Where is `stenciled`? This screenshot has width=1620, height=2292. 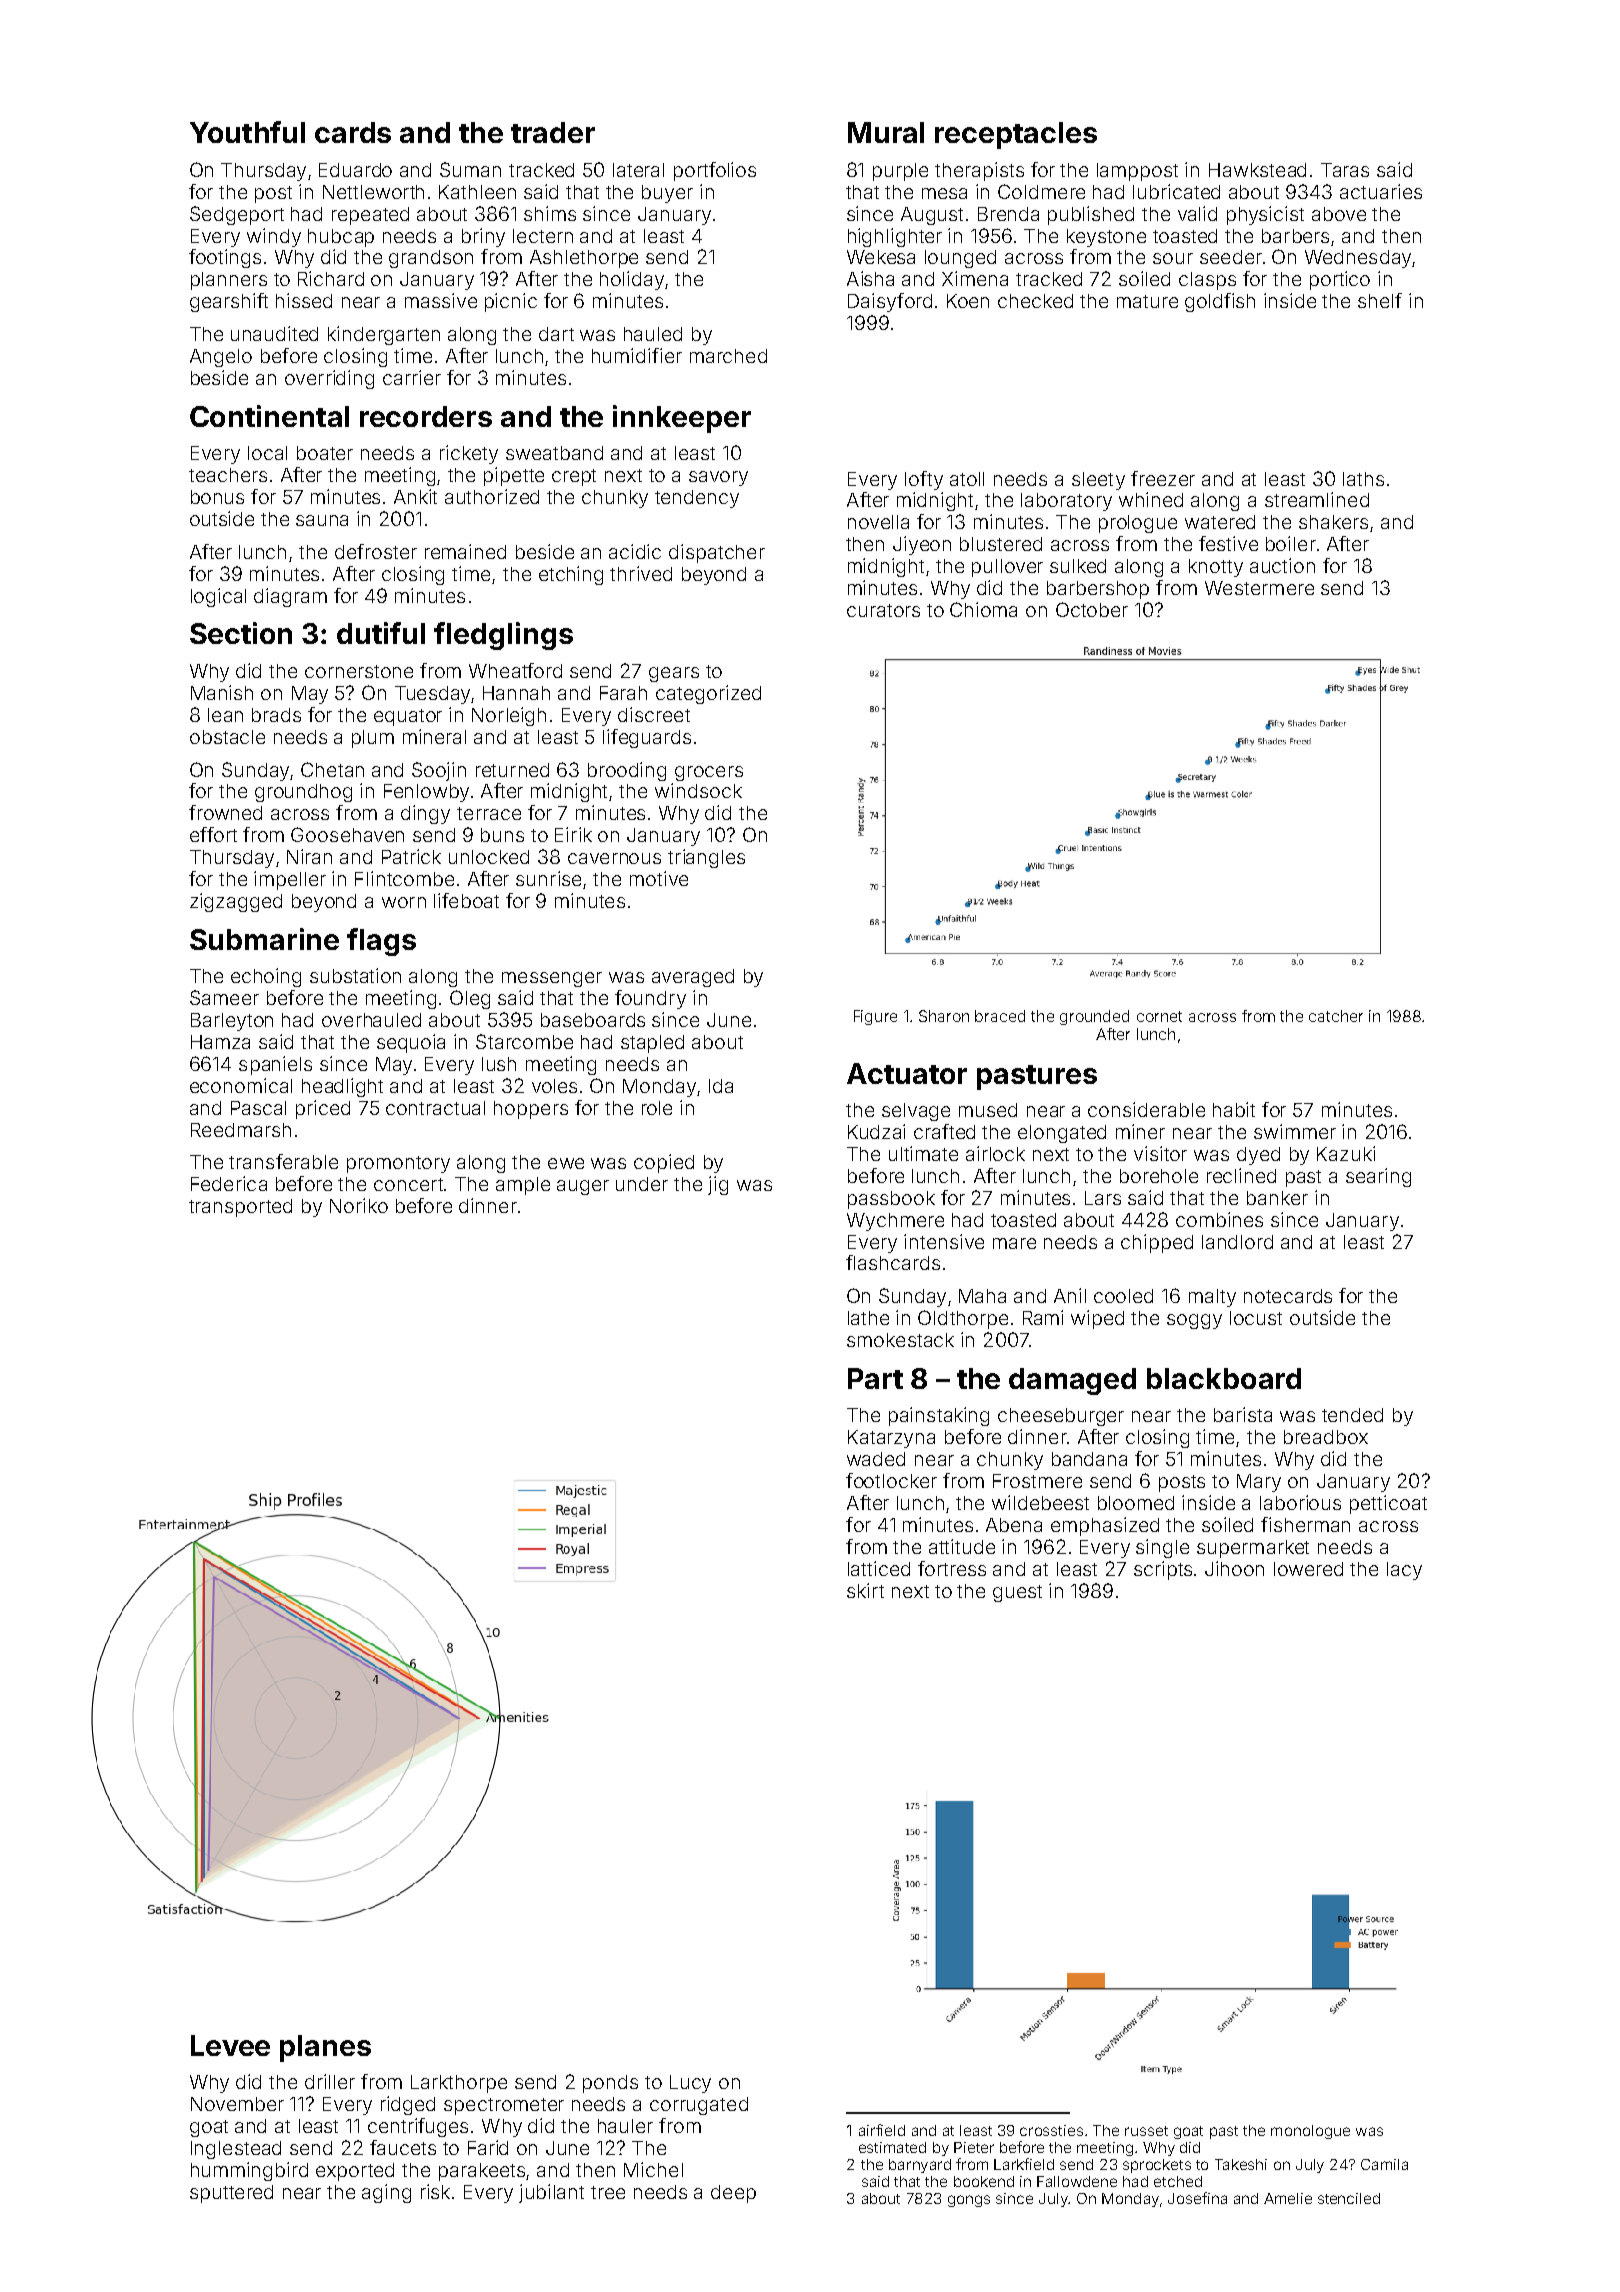 stenciled is located at coordinates (1349, 2198).
